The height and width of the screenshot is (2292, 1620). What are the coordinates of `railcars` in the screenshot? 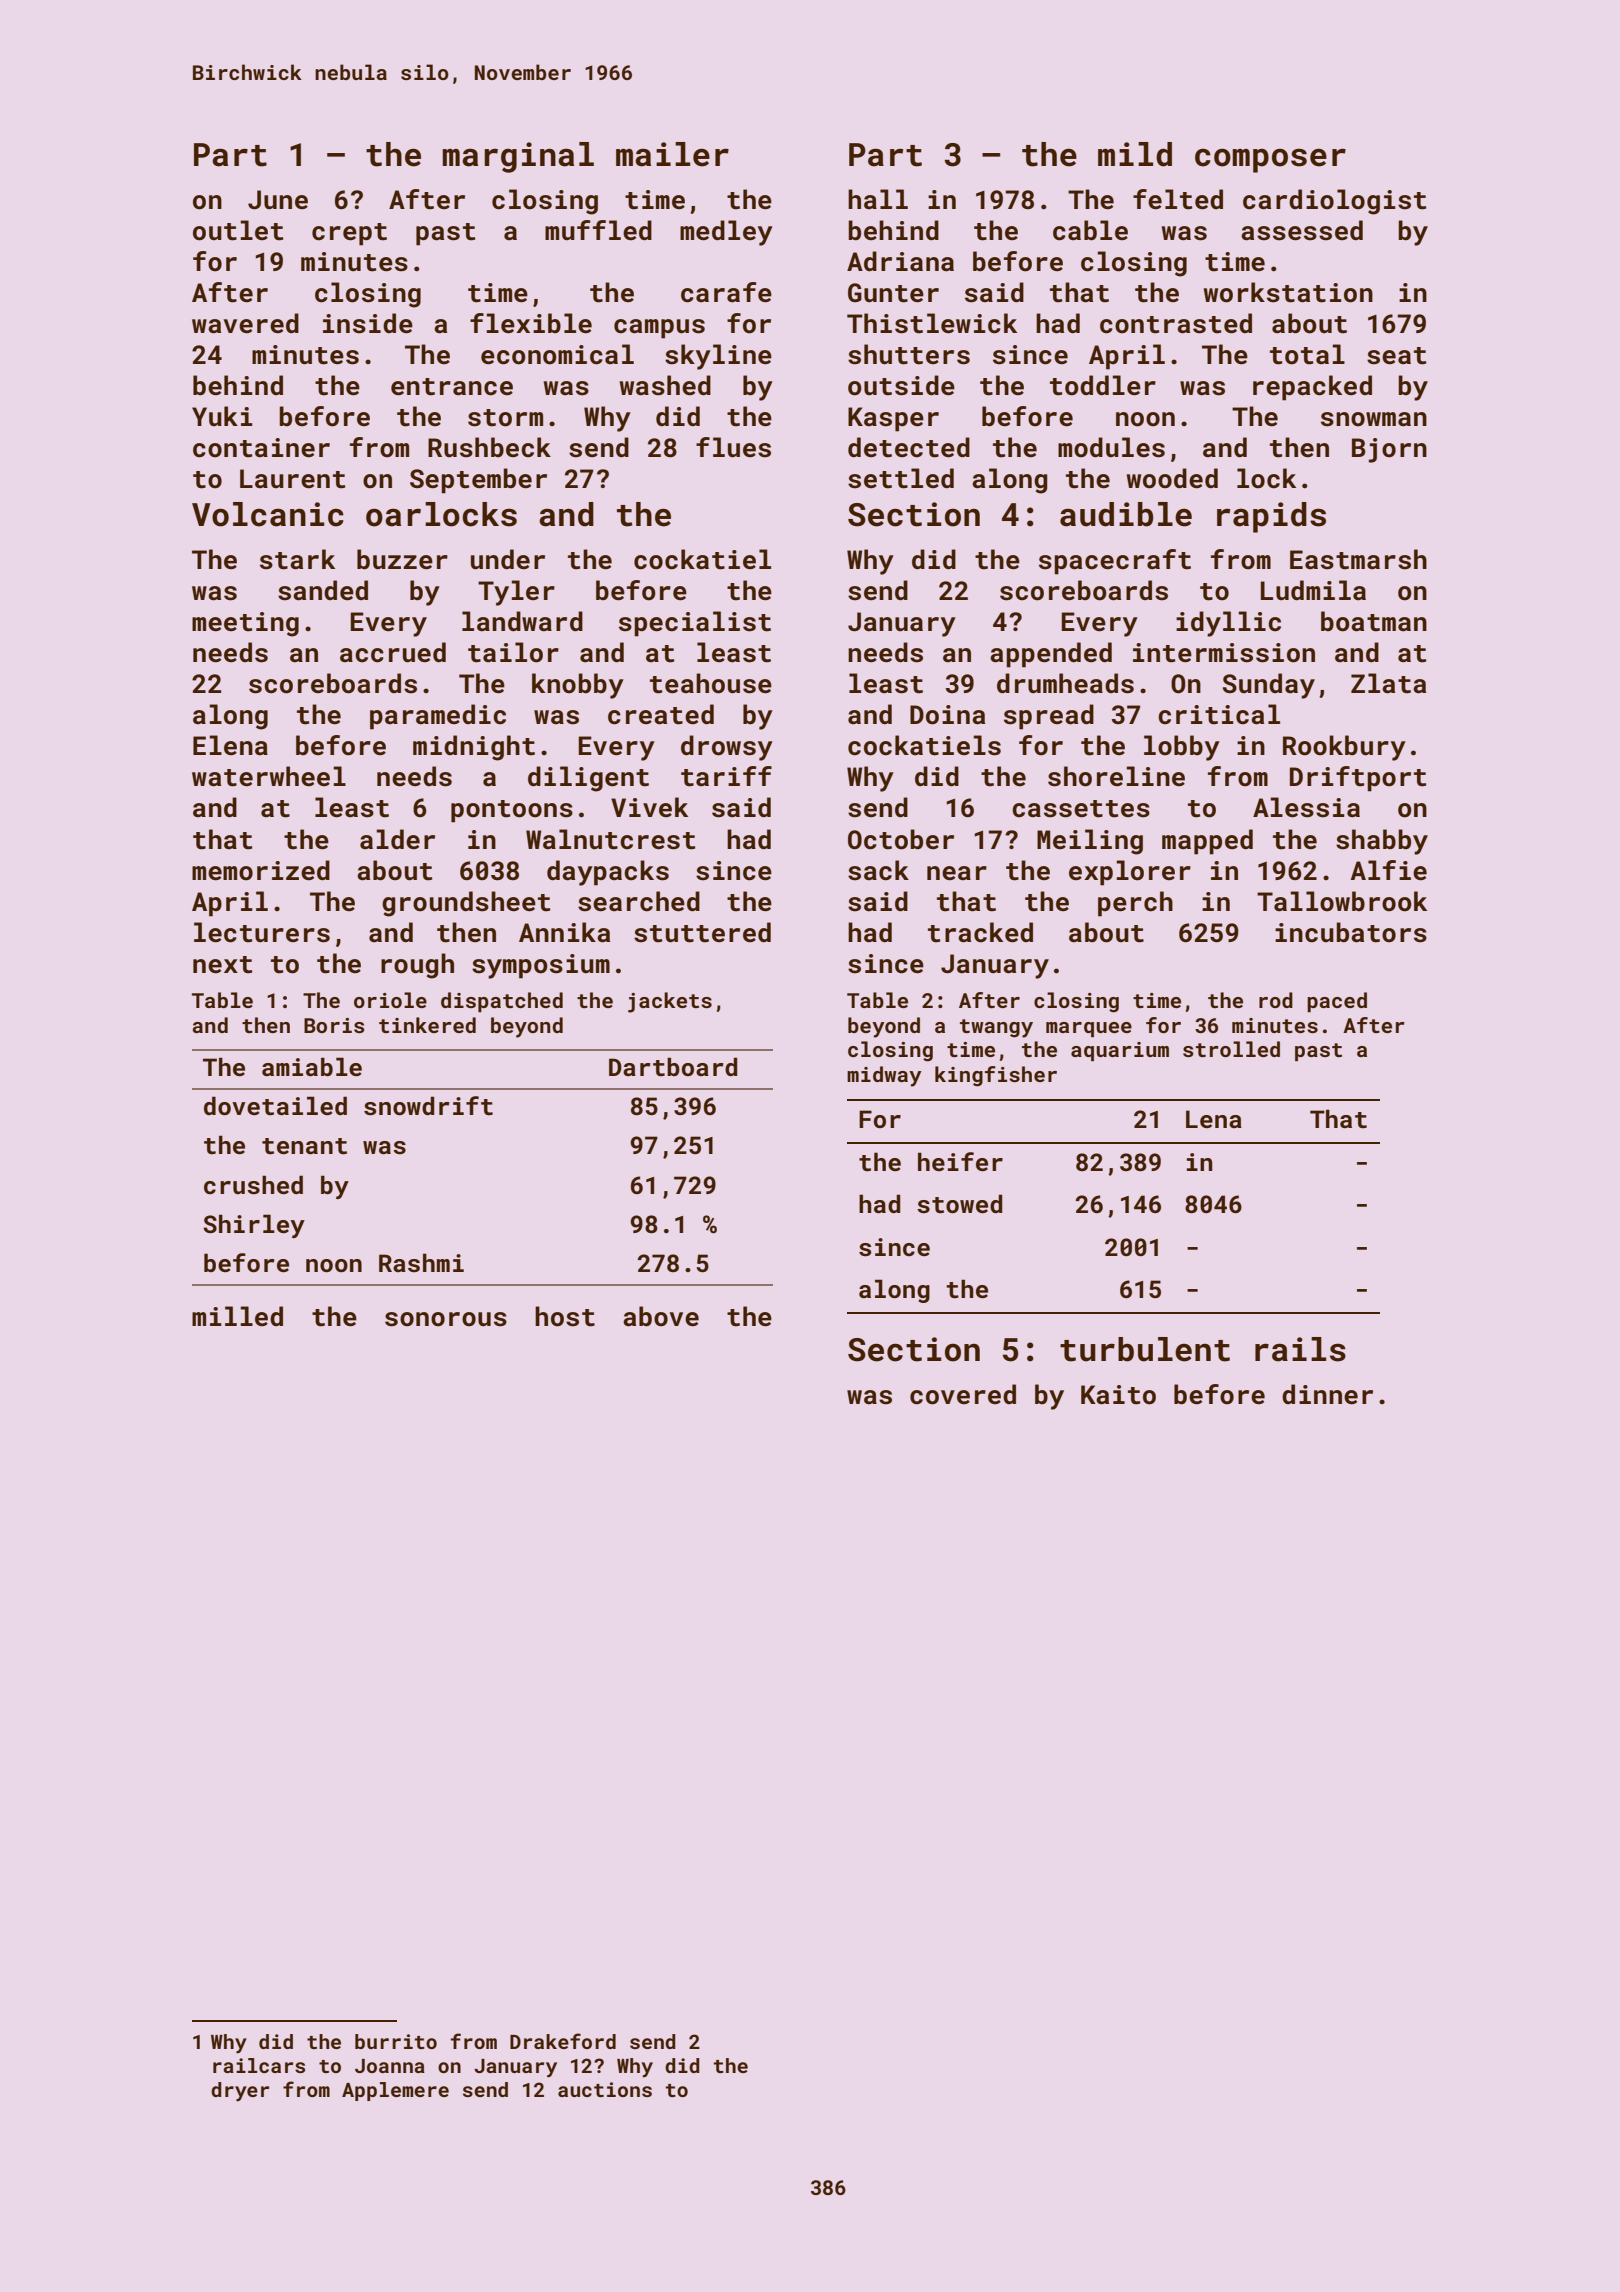 It's located at (259, 2065).
